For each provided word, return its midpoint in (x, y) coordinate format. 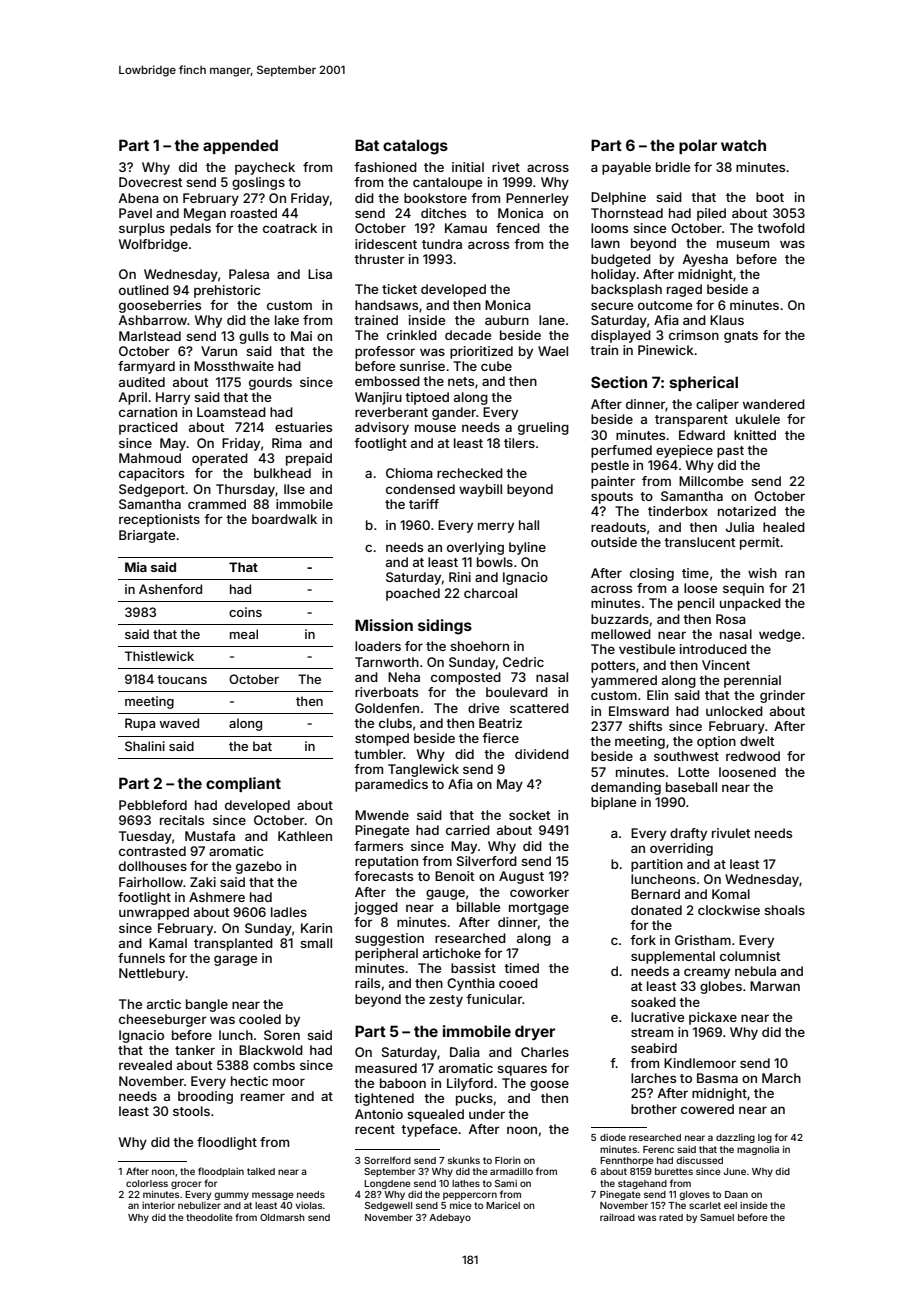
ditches (443, 213)
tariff (424, 504)
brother (654, 1109)
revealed (145, 1065)
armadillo (511, 1171)
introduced (713, 649)
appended (240, 146)
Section (619, 382)
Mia (136, 567)
